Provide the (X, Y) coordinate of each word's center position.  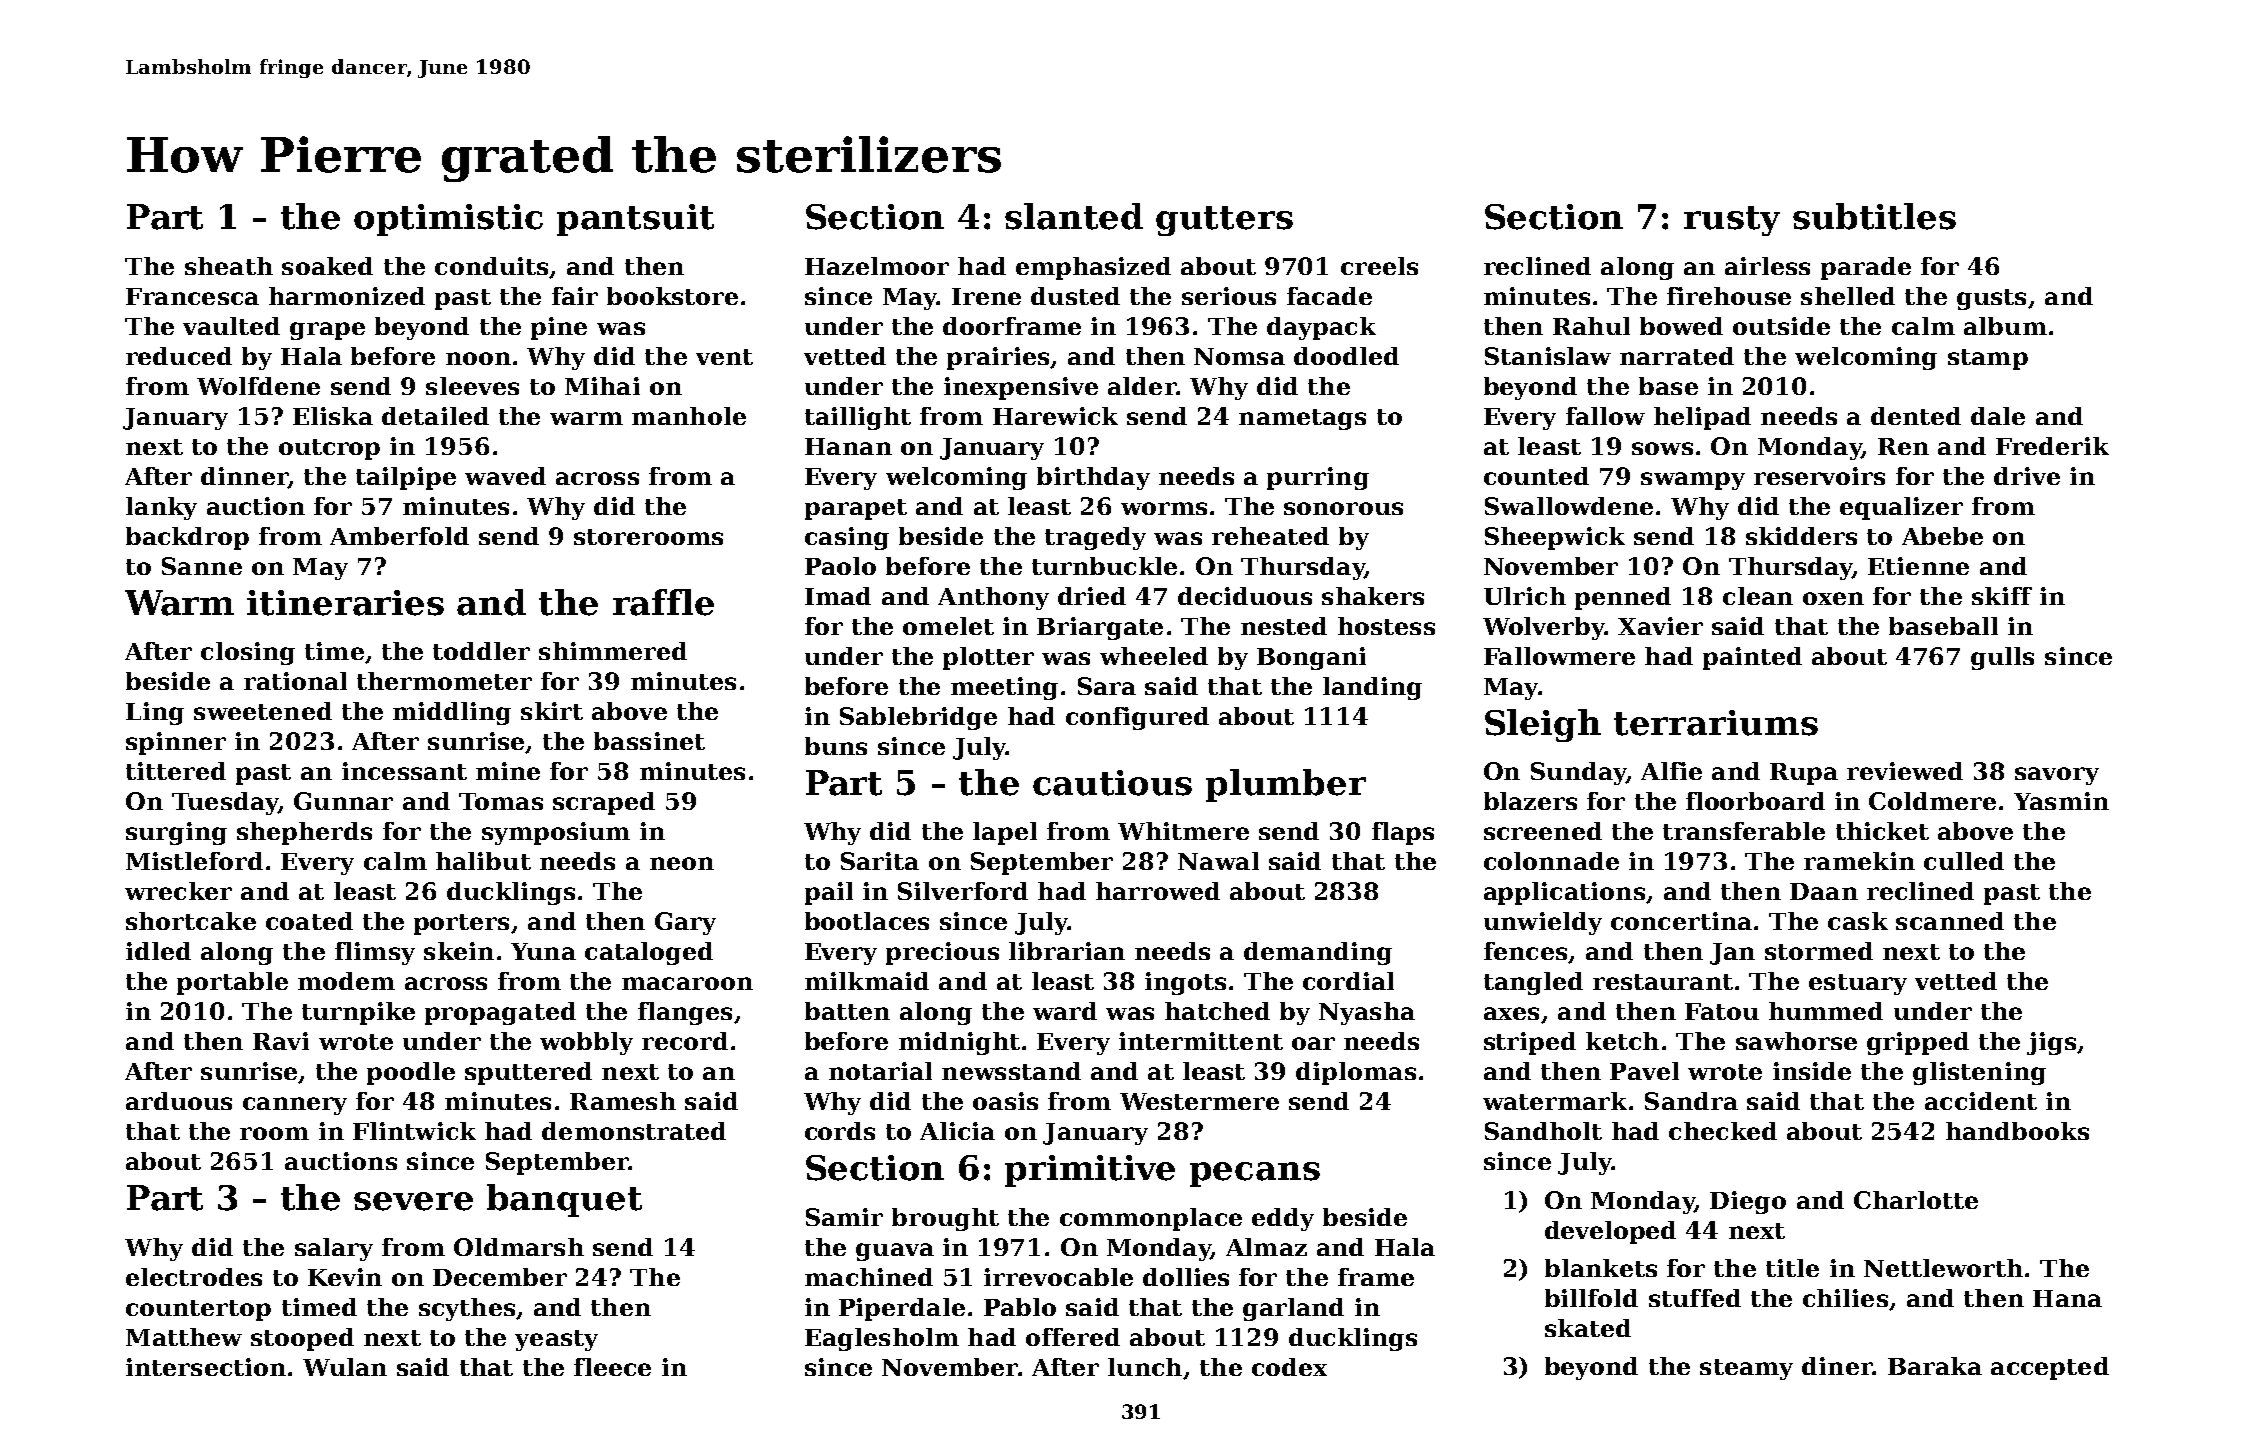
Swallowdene (1569, 506)
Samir (844, 1217)
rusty (1732, 221)
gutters (1224, 221)
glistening (1979, 1073)
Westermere (1199, 1101)
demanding (1318, 953)
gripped (1918, 1043)
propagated (500, 1013)
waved (505, 476)
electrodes (194, 1277)
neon (682, 863)
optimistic (448, 220)
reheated (1270, 536)
